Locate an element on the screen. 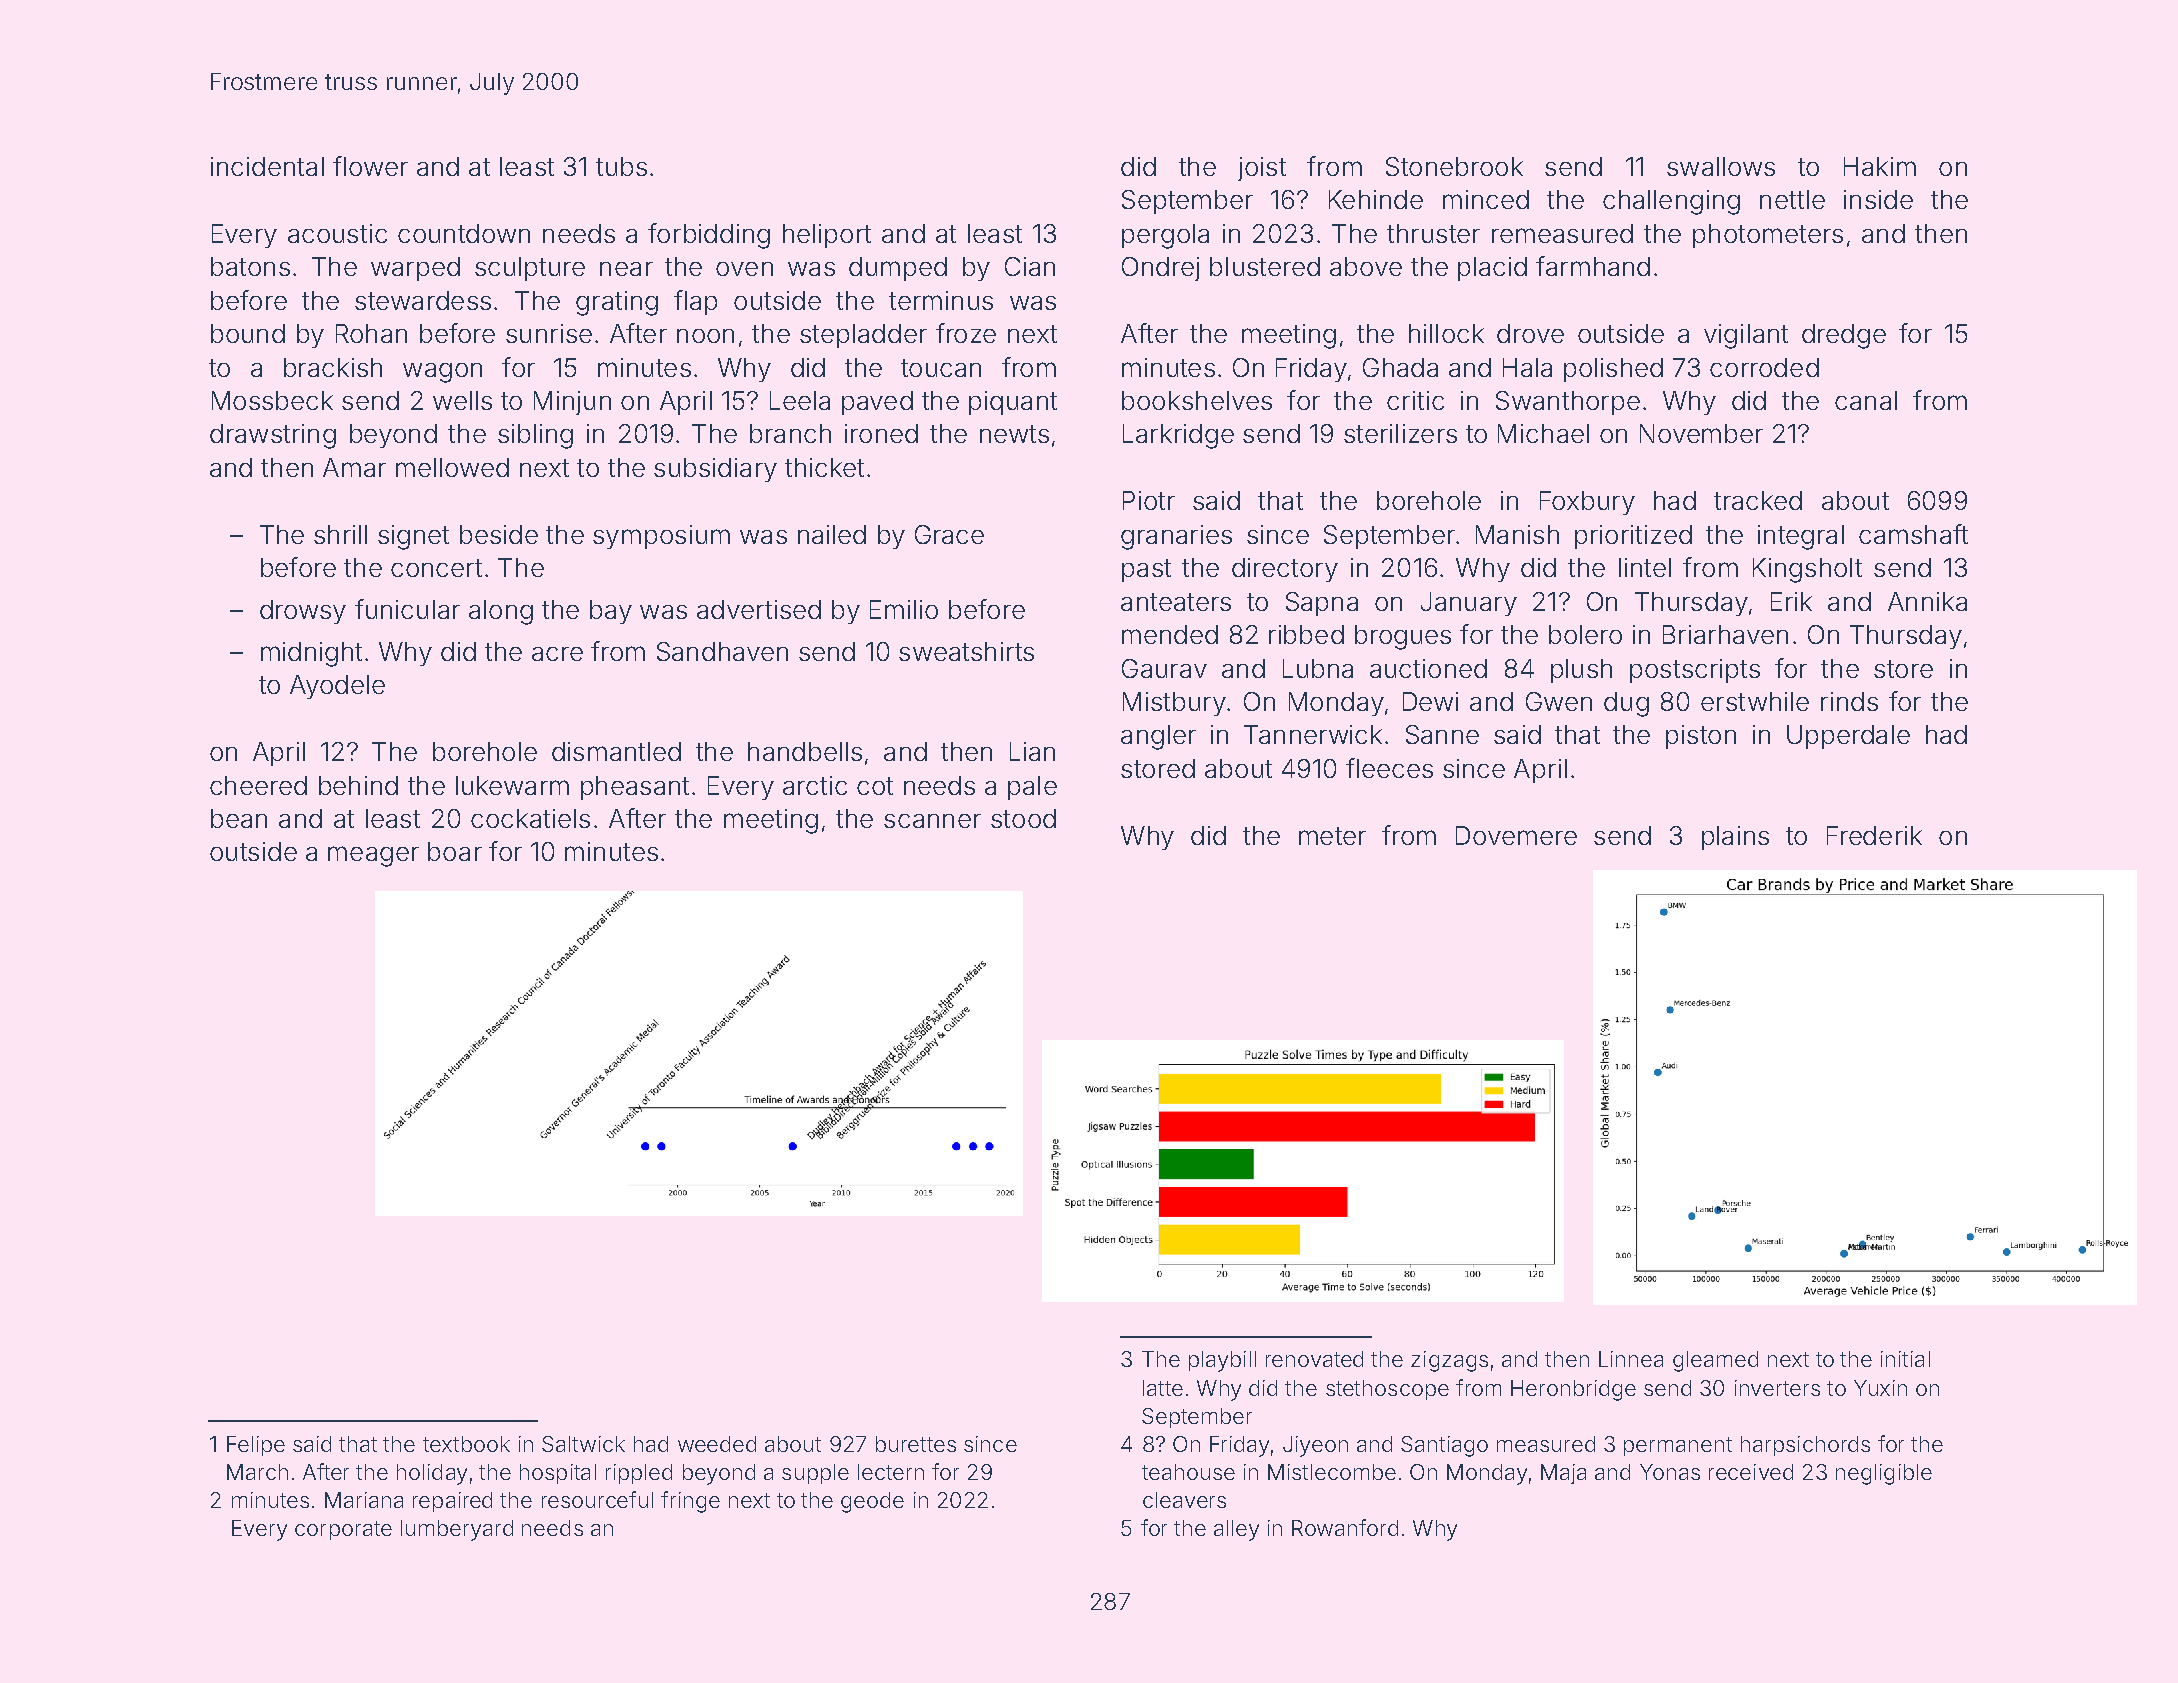 This screenshot has width=2178, height=1683. Saltwick is located at coordinates (583, 1444).
